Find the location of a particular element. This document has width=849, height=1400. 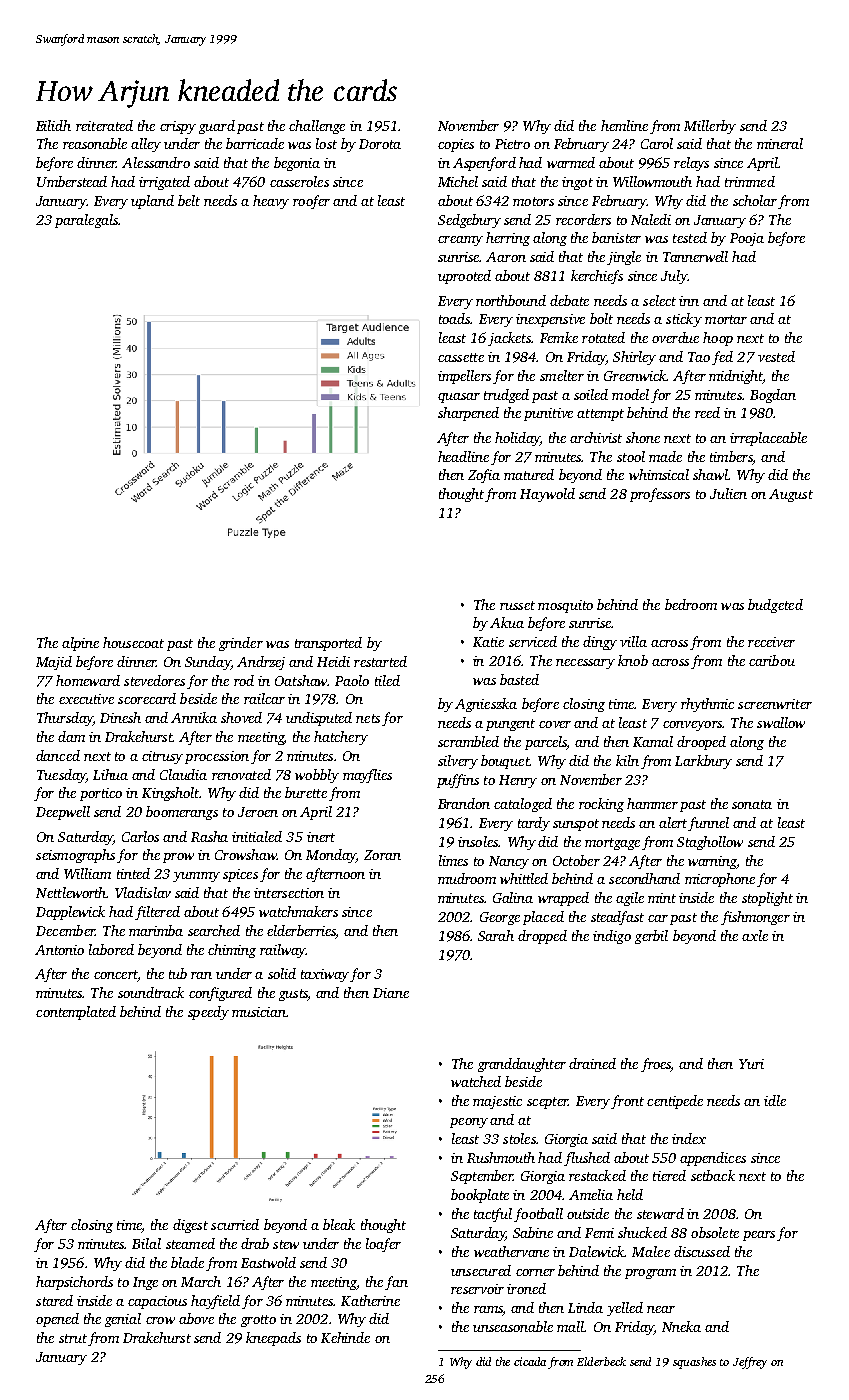

quasar is located at coordinates (459, 398).
